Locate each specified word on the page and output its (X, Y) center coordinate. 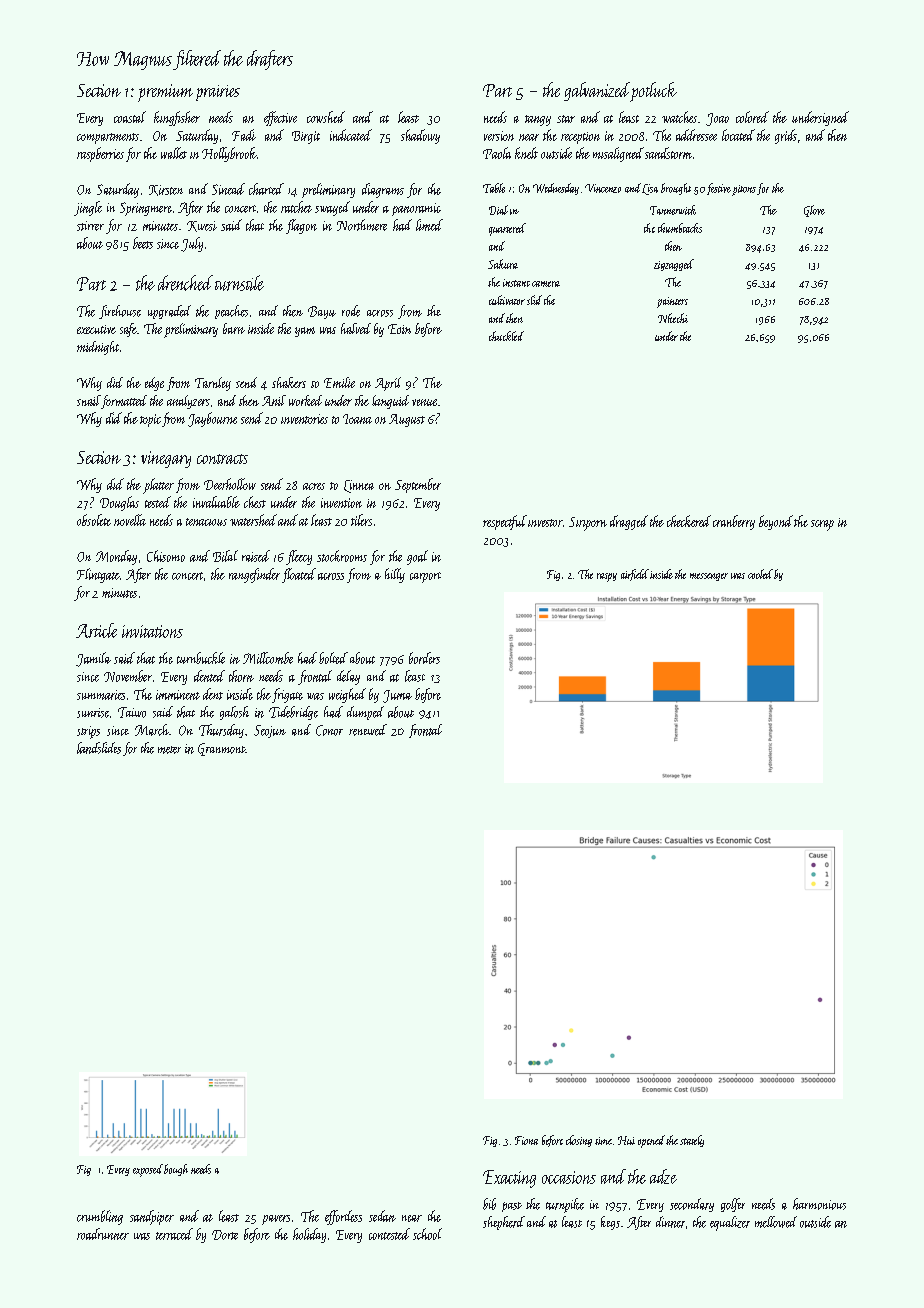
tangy (538, 120)
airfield (635, 575)
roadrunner (103, 1234)
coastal (130, 117)
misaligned (618, 154)
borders (424, 658)
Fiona (526, 1140)
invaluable (216, 502)
